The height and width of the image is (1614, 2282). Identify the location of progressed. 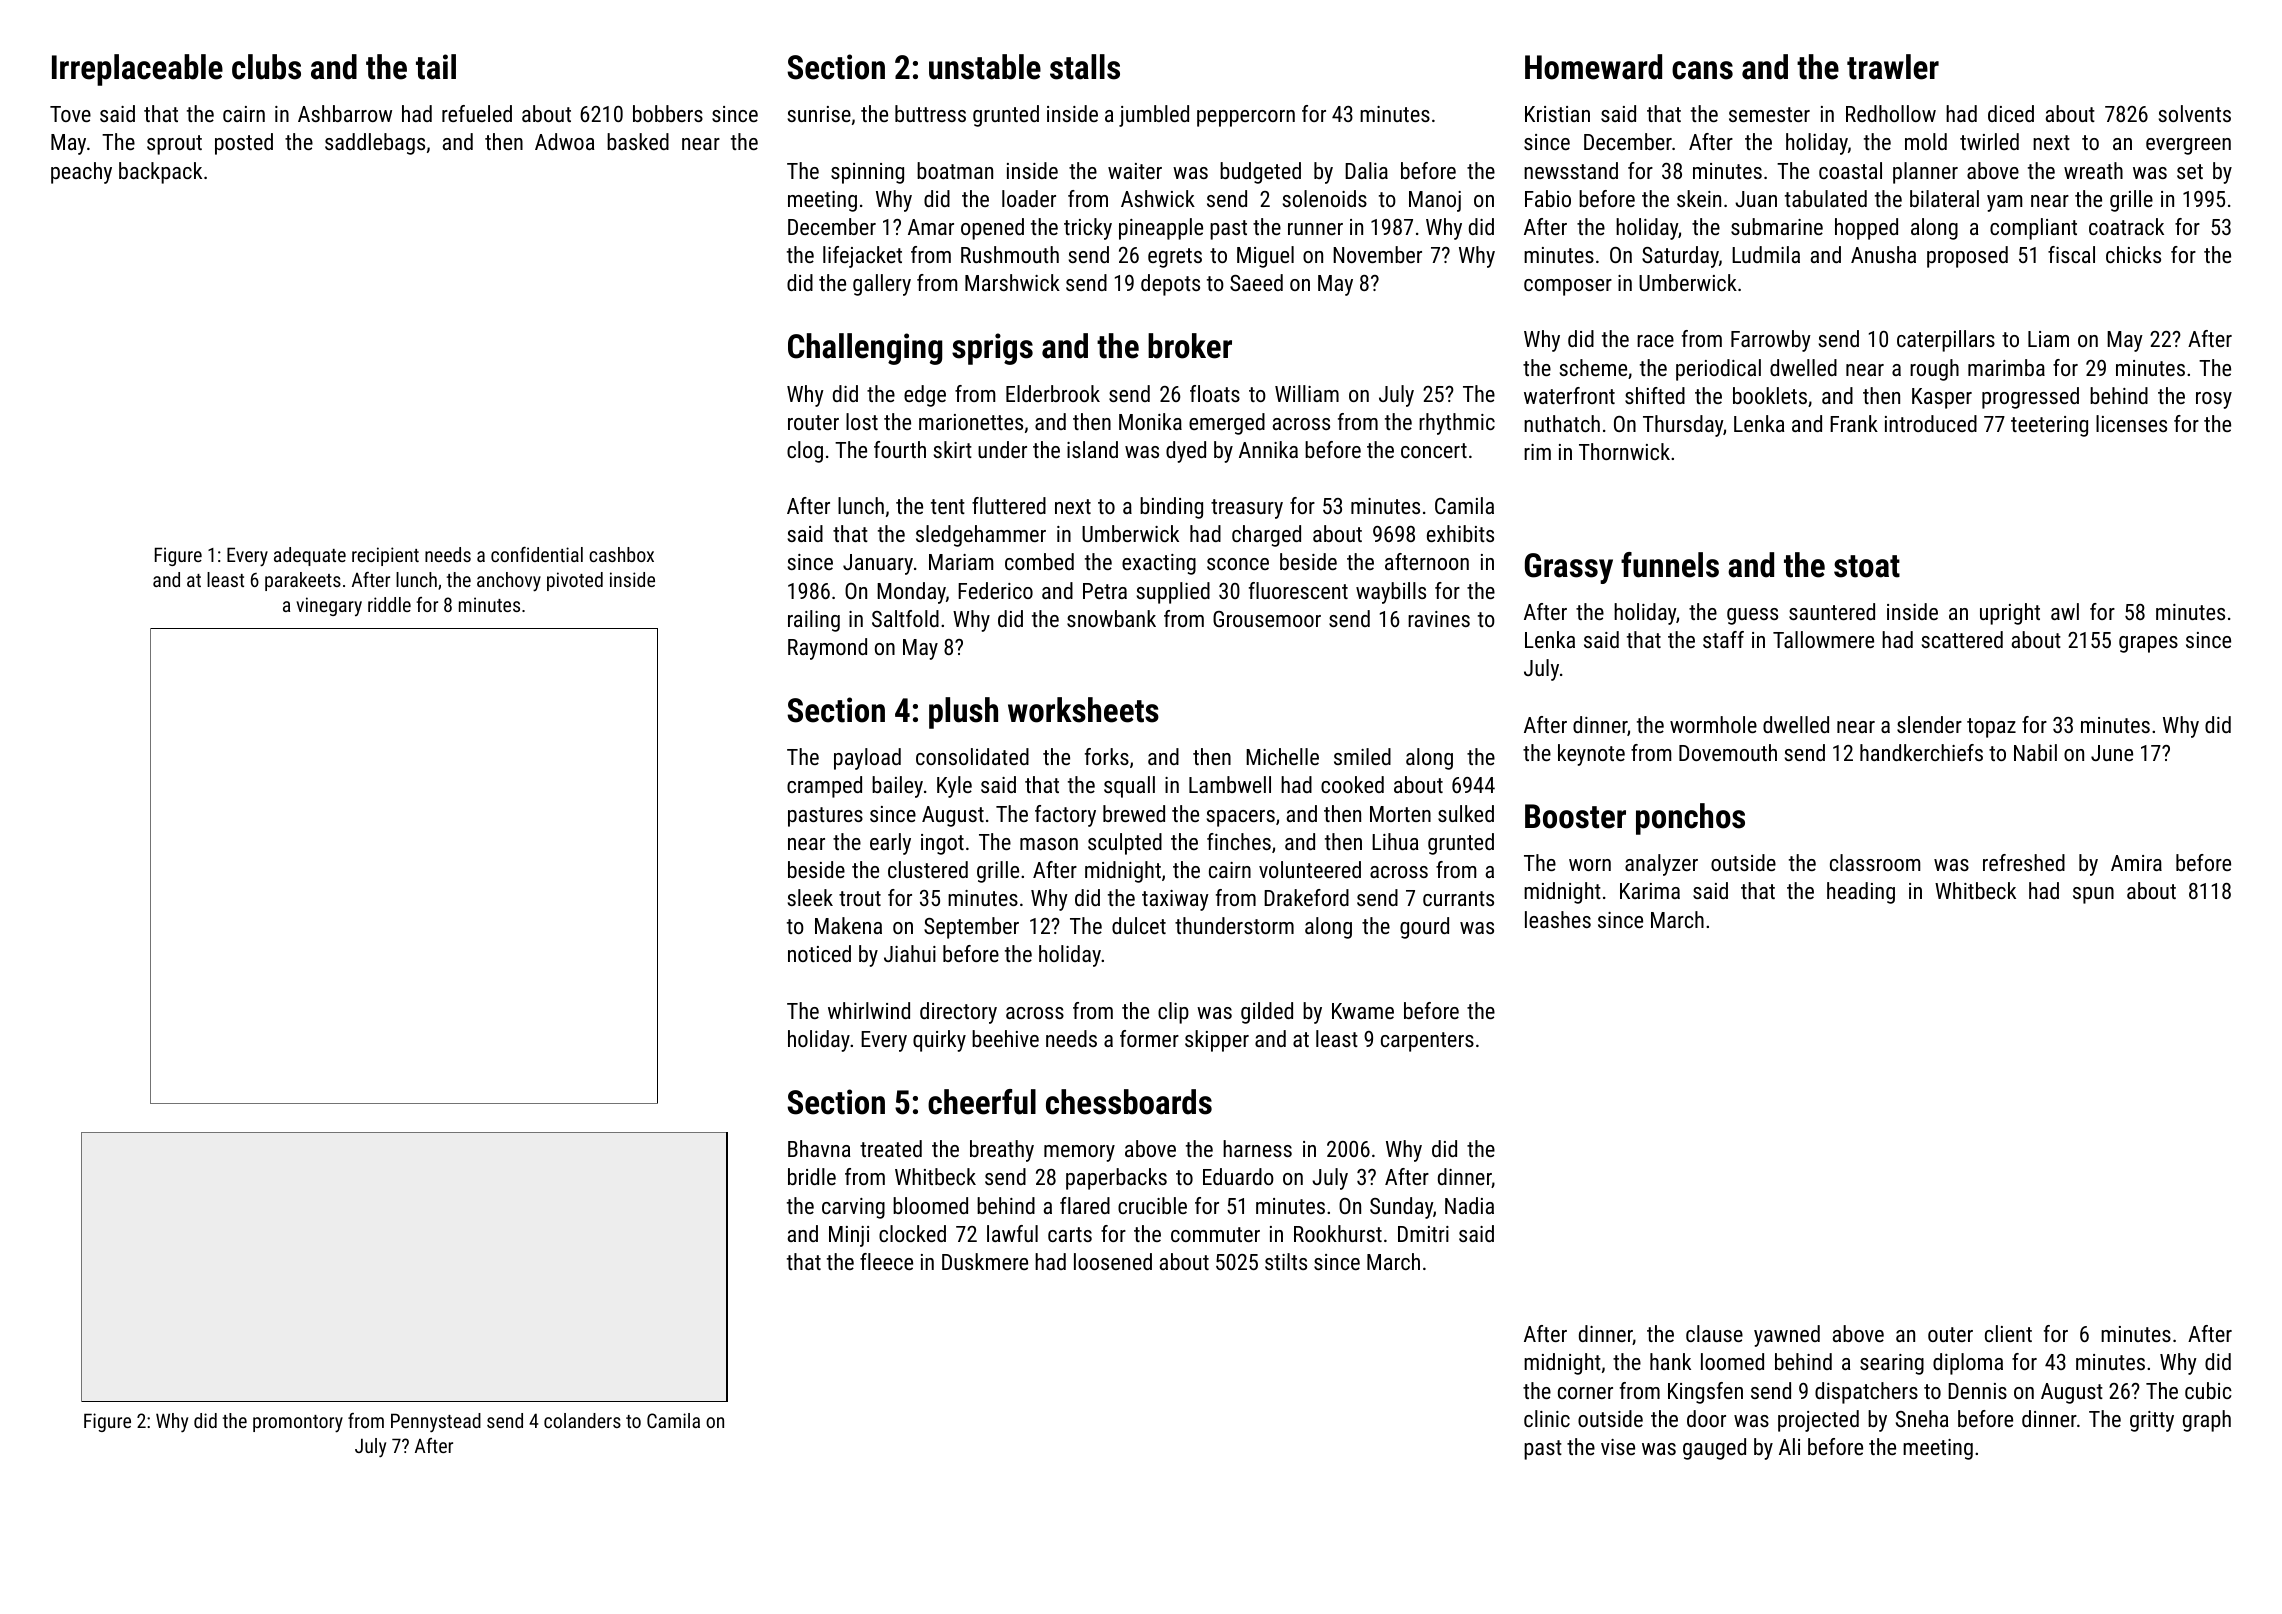
(2030, 398).
